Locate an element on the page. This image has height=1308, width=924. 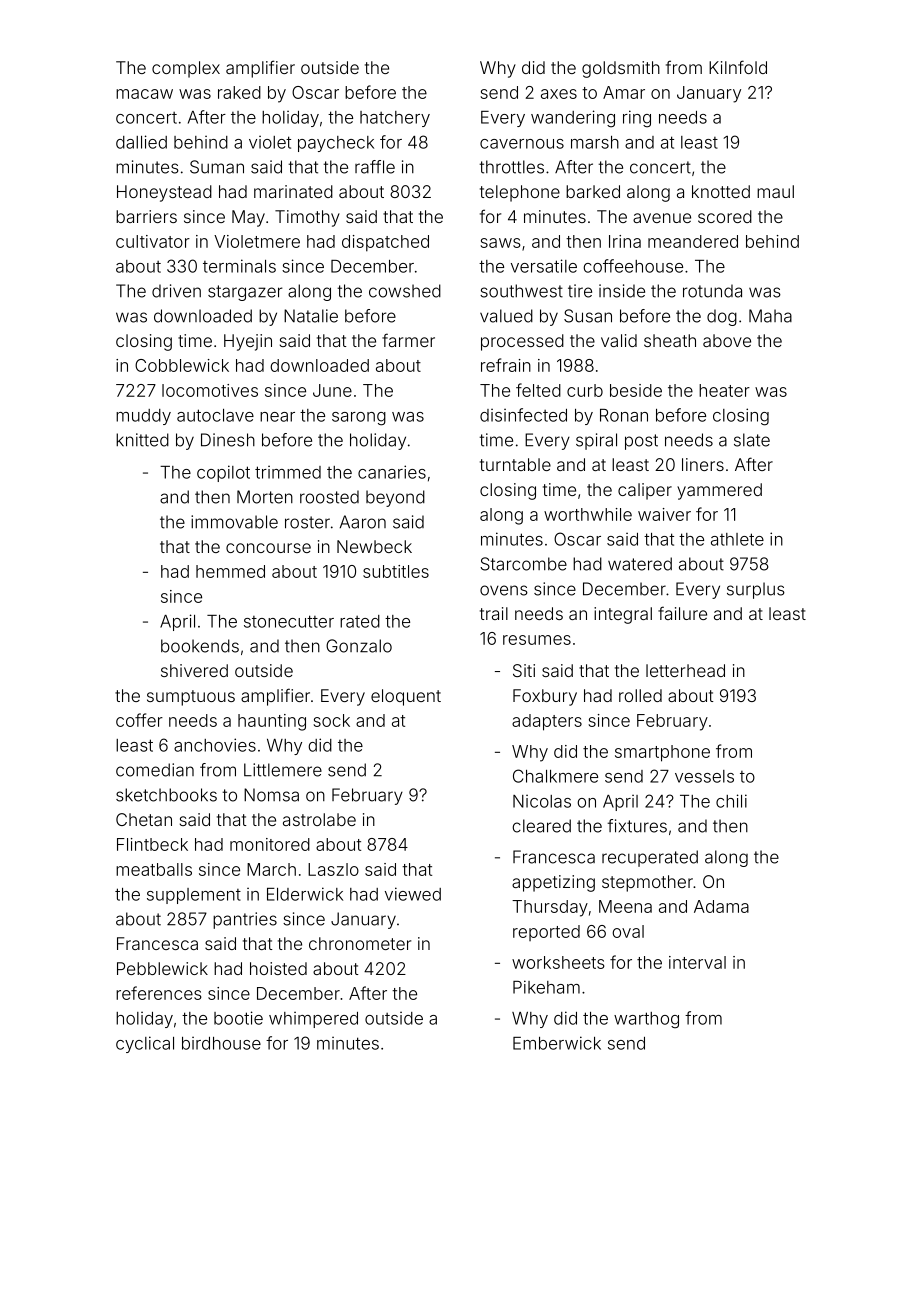
knotted is located at coordinates (721, 191).
